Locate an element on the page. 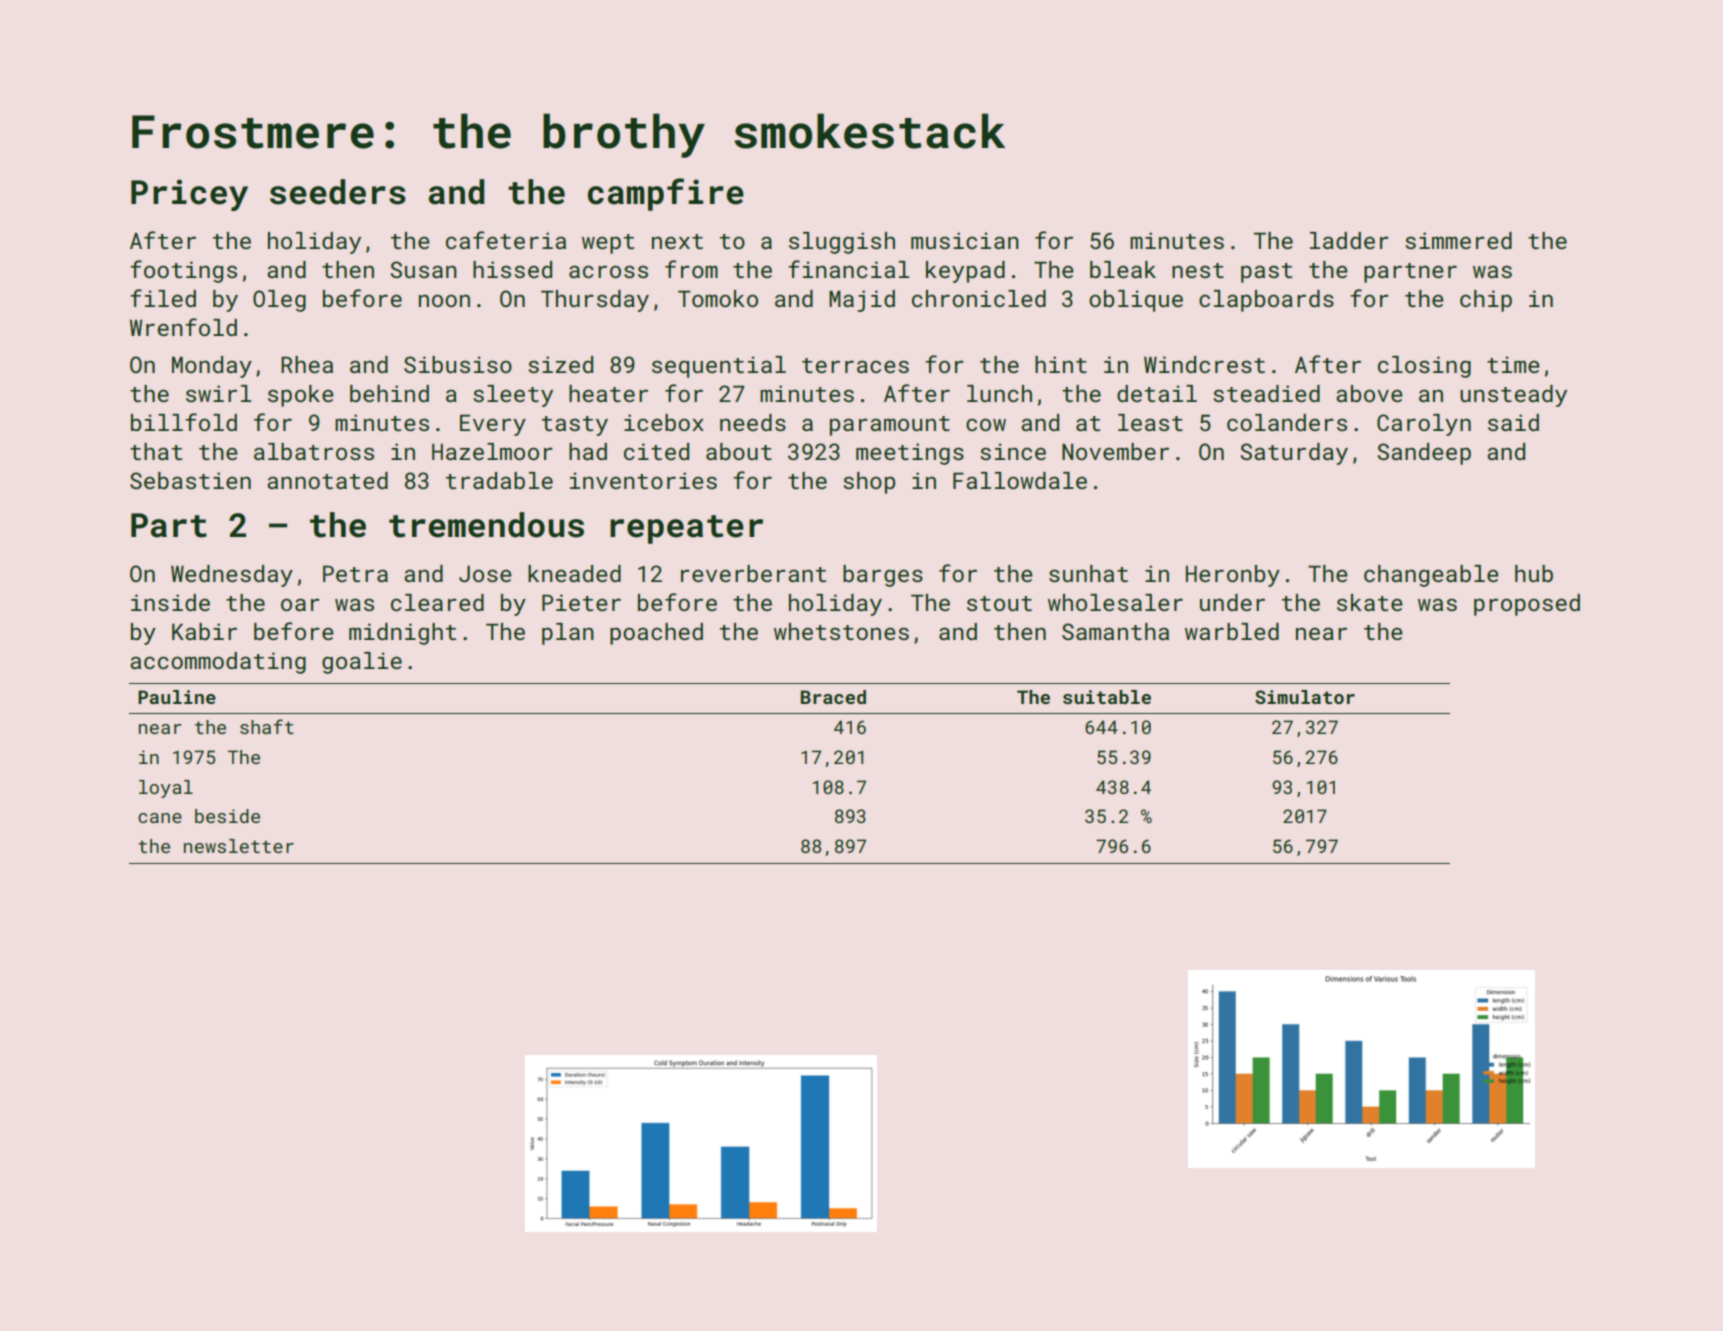 The height and width of the page is (1331, 1723). simmered is located at coordinates (1458, 240).
